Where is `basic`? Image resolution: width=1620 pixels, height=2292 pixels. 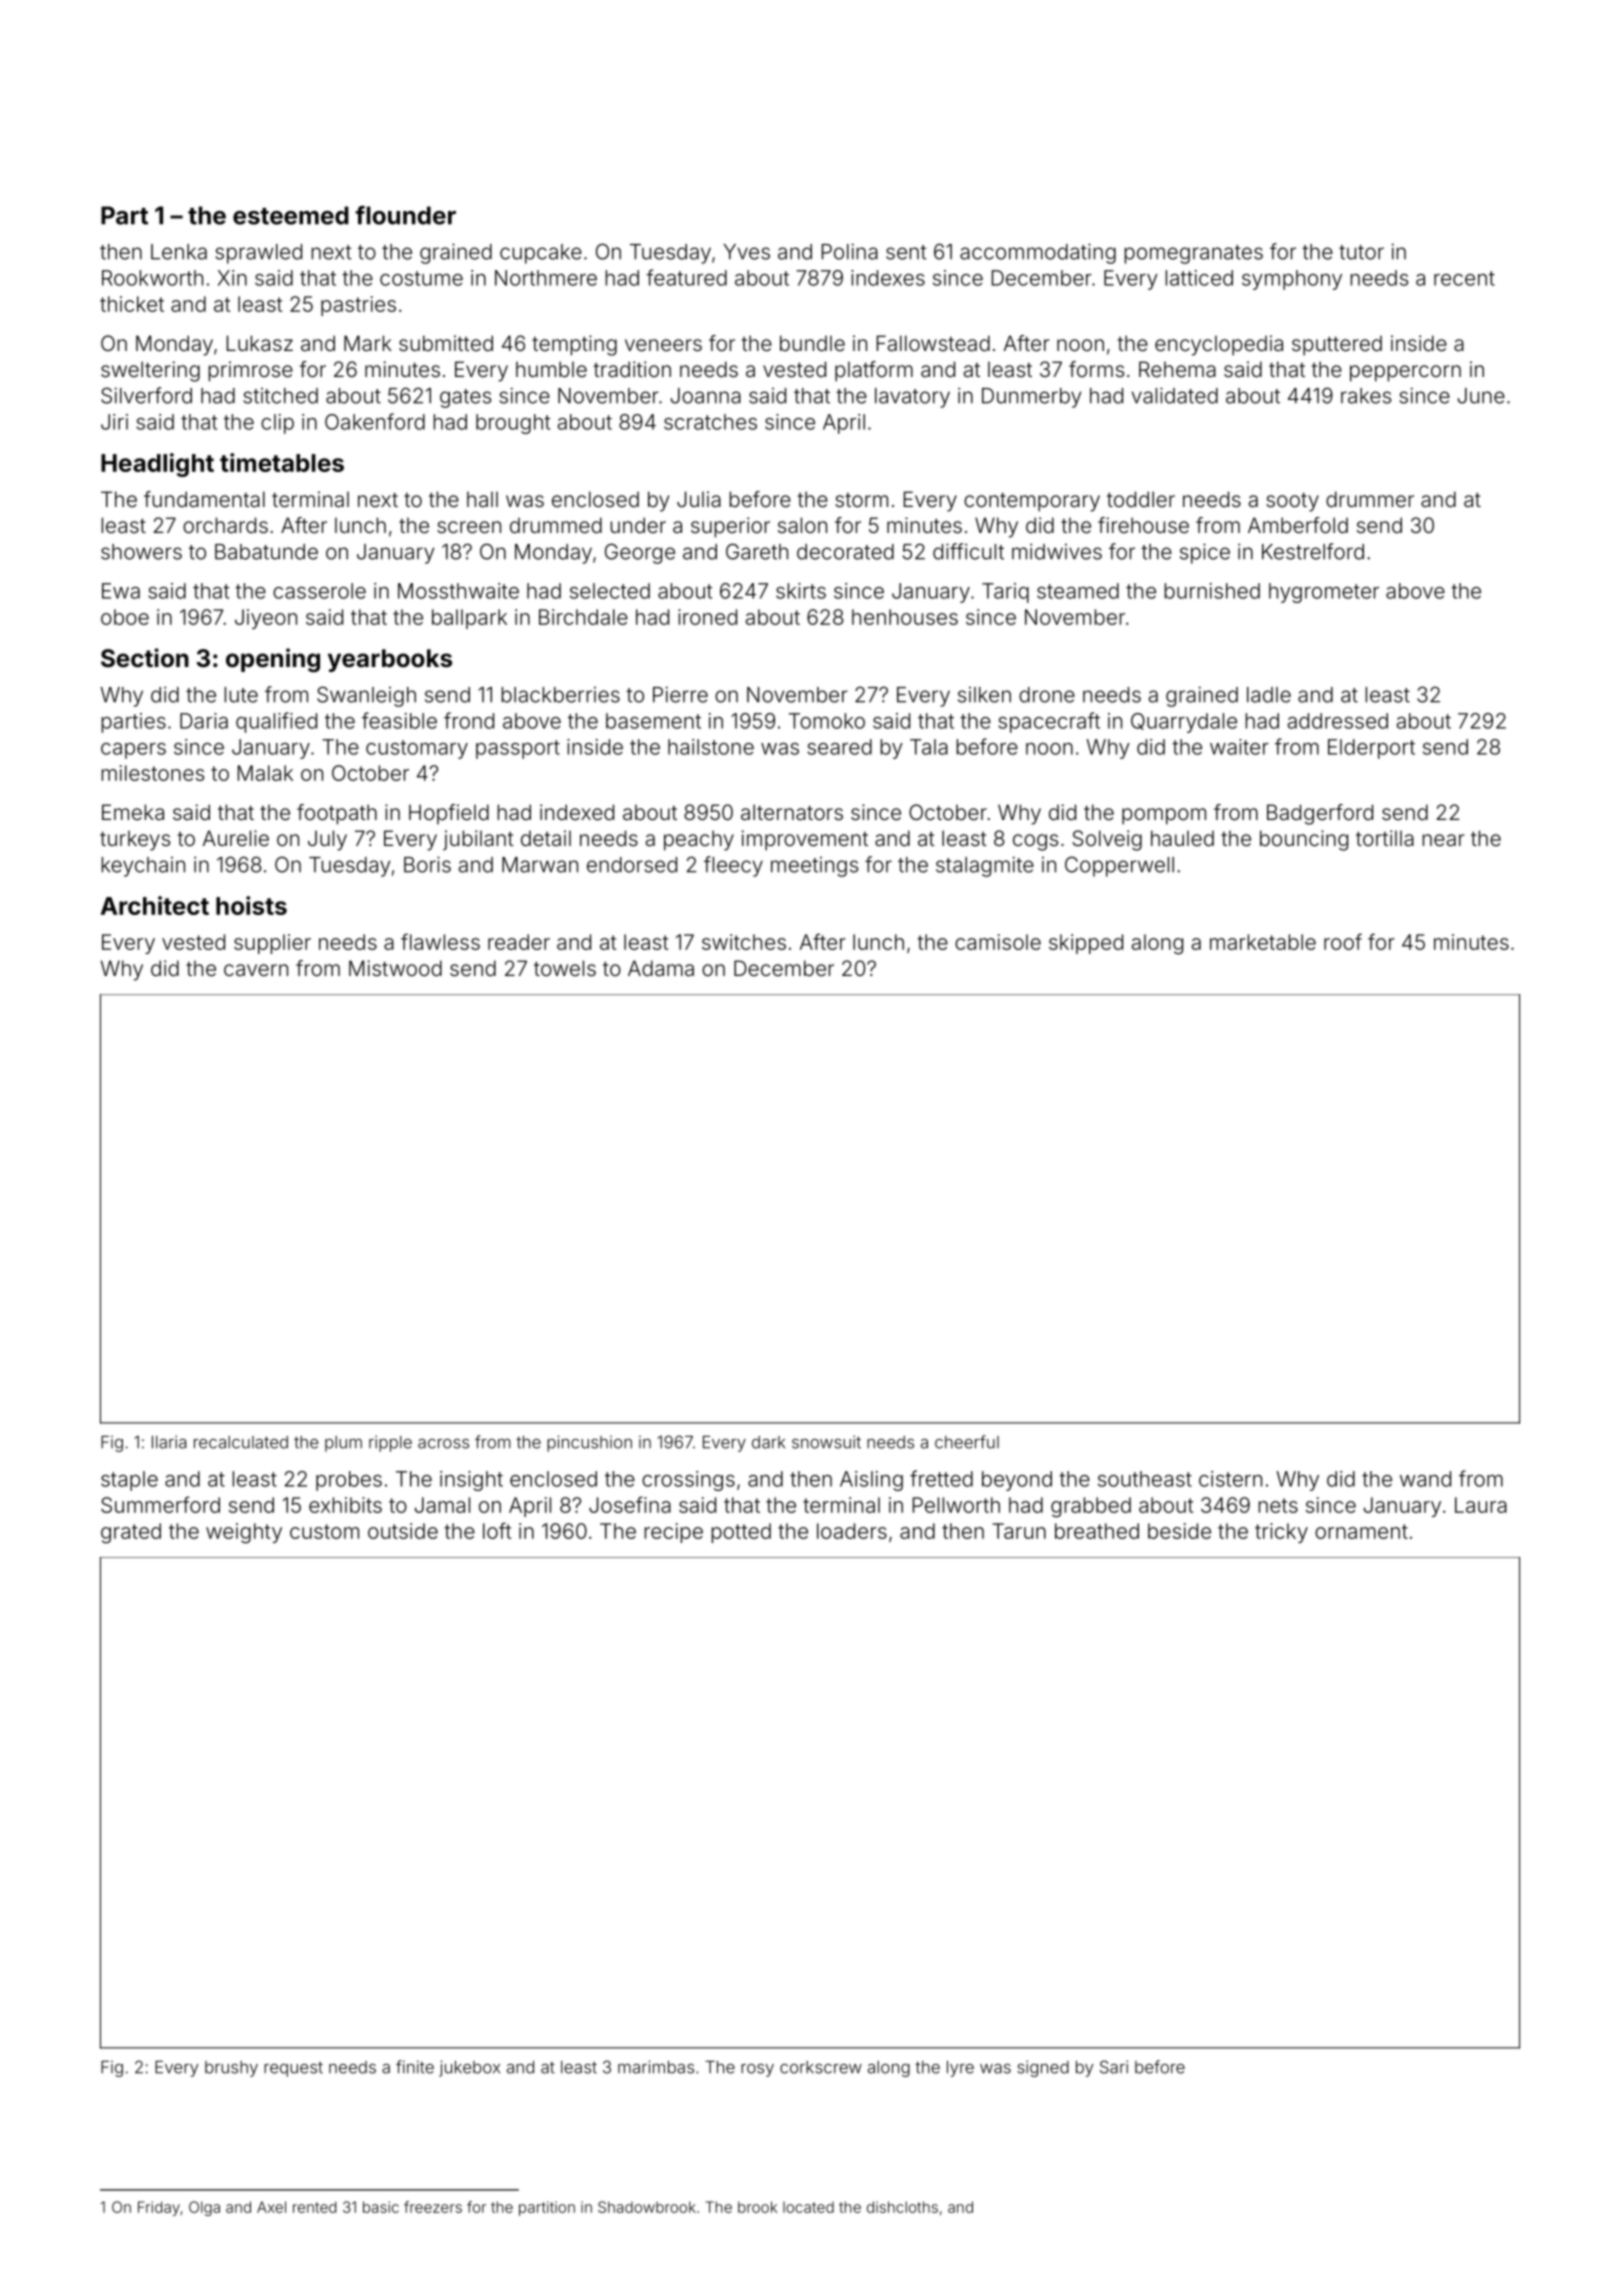 basic is located at coordinates (381, 2207).
